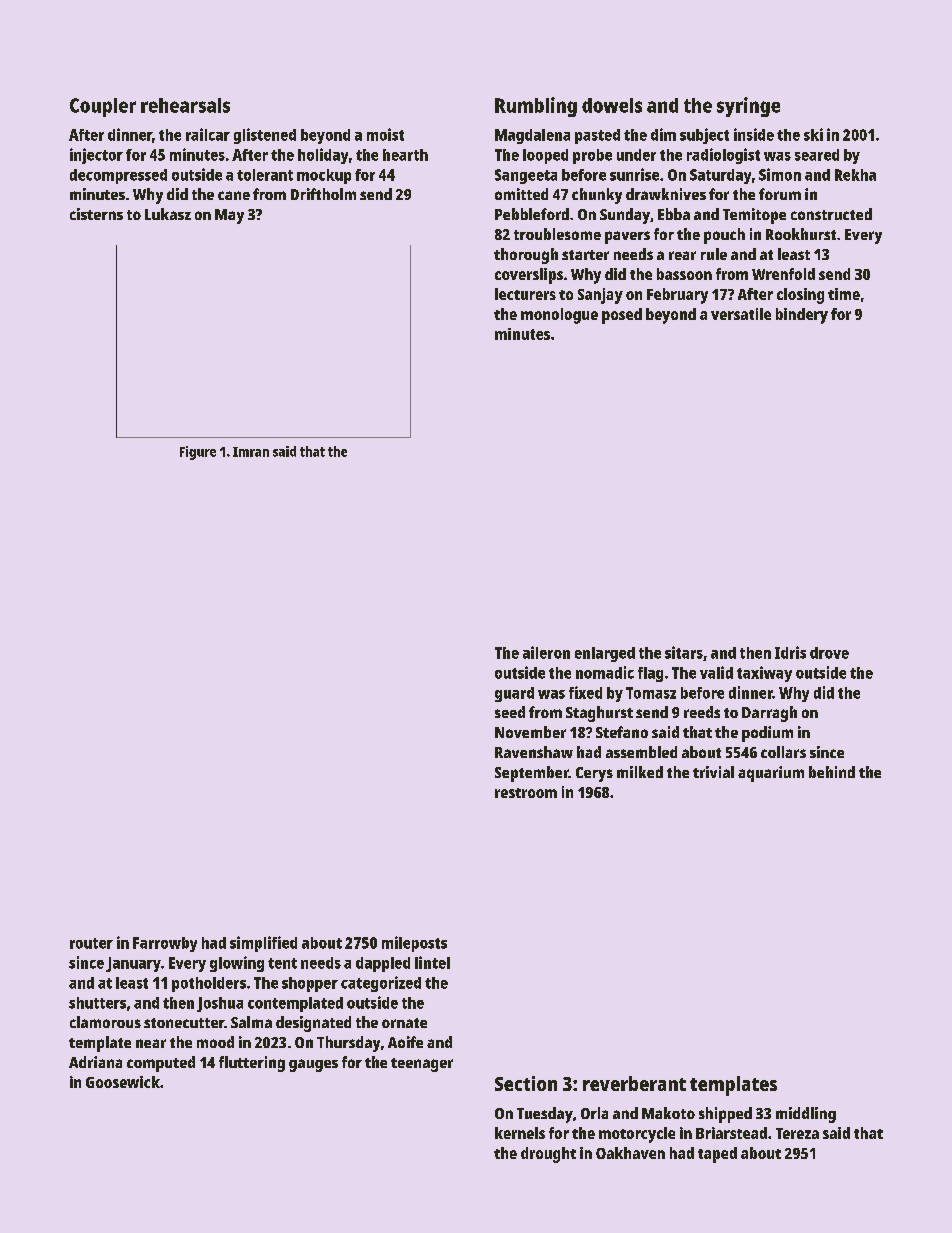  Describe the element at coordinates (123, 1082) in the document. I see `Goosewick` at that location.
